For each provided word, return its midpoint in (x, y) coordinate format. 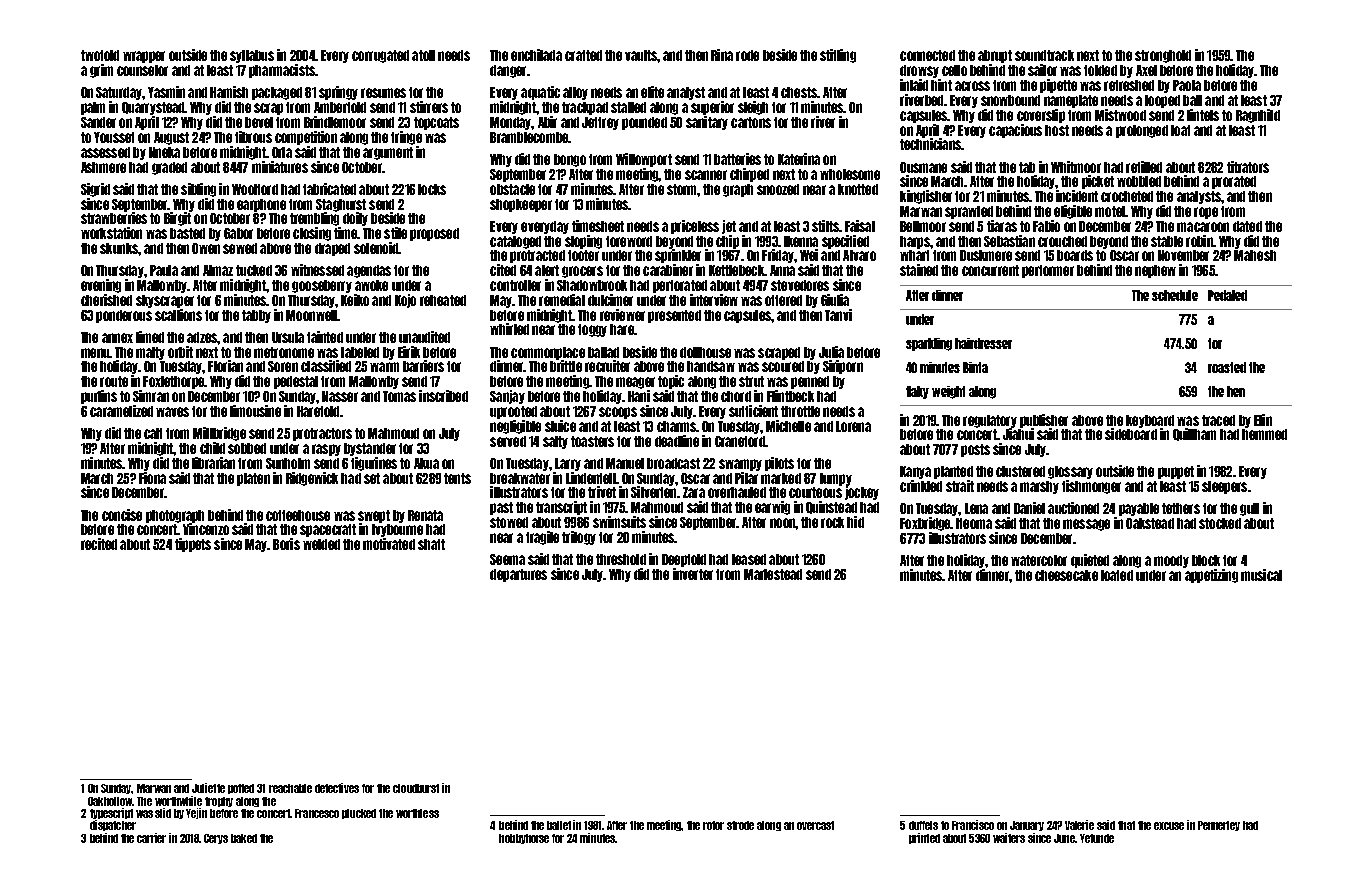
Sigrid (95, 190)
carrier (151, 838)
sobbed (247, 448)
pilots (779, 464)
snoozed (778, 189)
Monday (511, 123)
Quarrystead (153, 108)
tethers (1181, 508)
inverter (693, 574)
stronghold (1163, 56)
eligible (1073, 212)
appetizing (1211, 576)
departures (518, 575)
